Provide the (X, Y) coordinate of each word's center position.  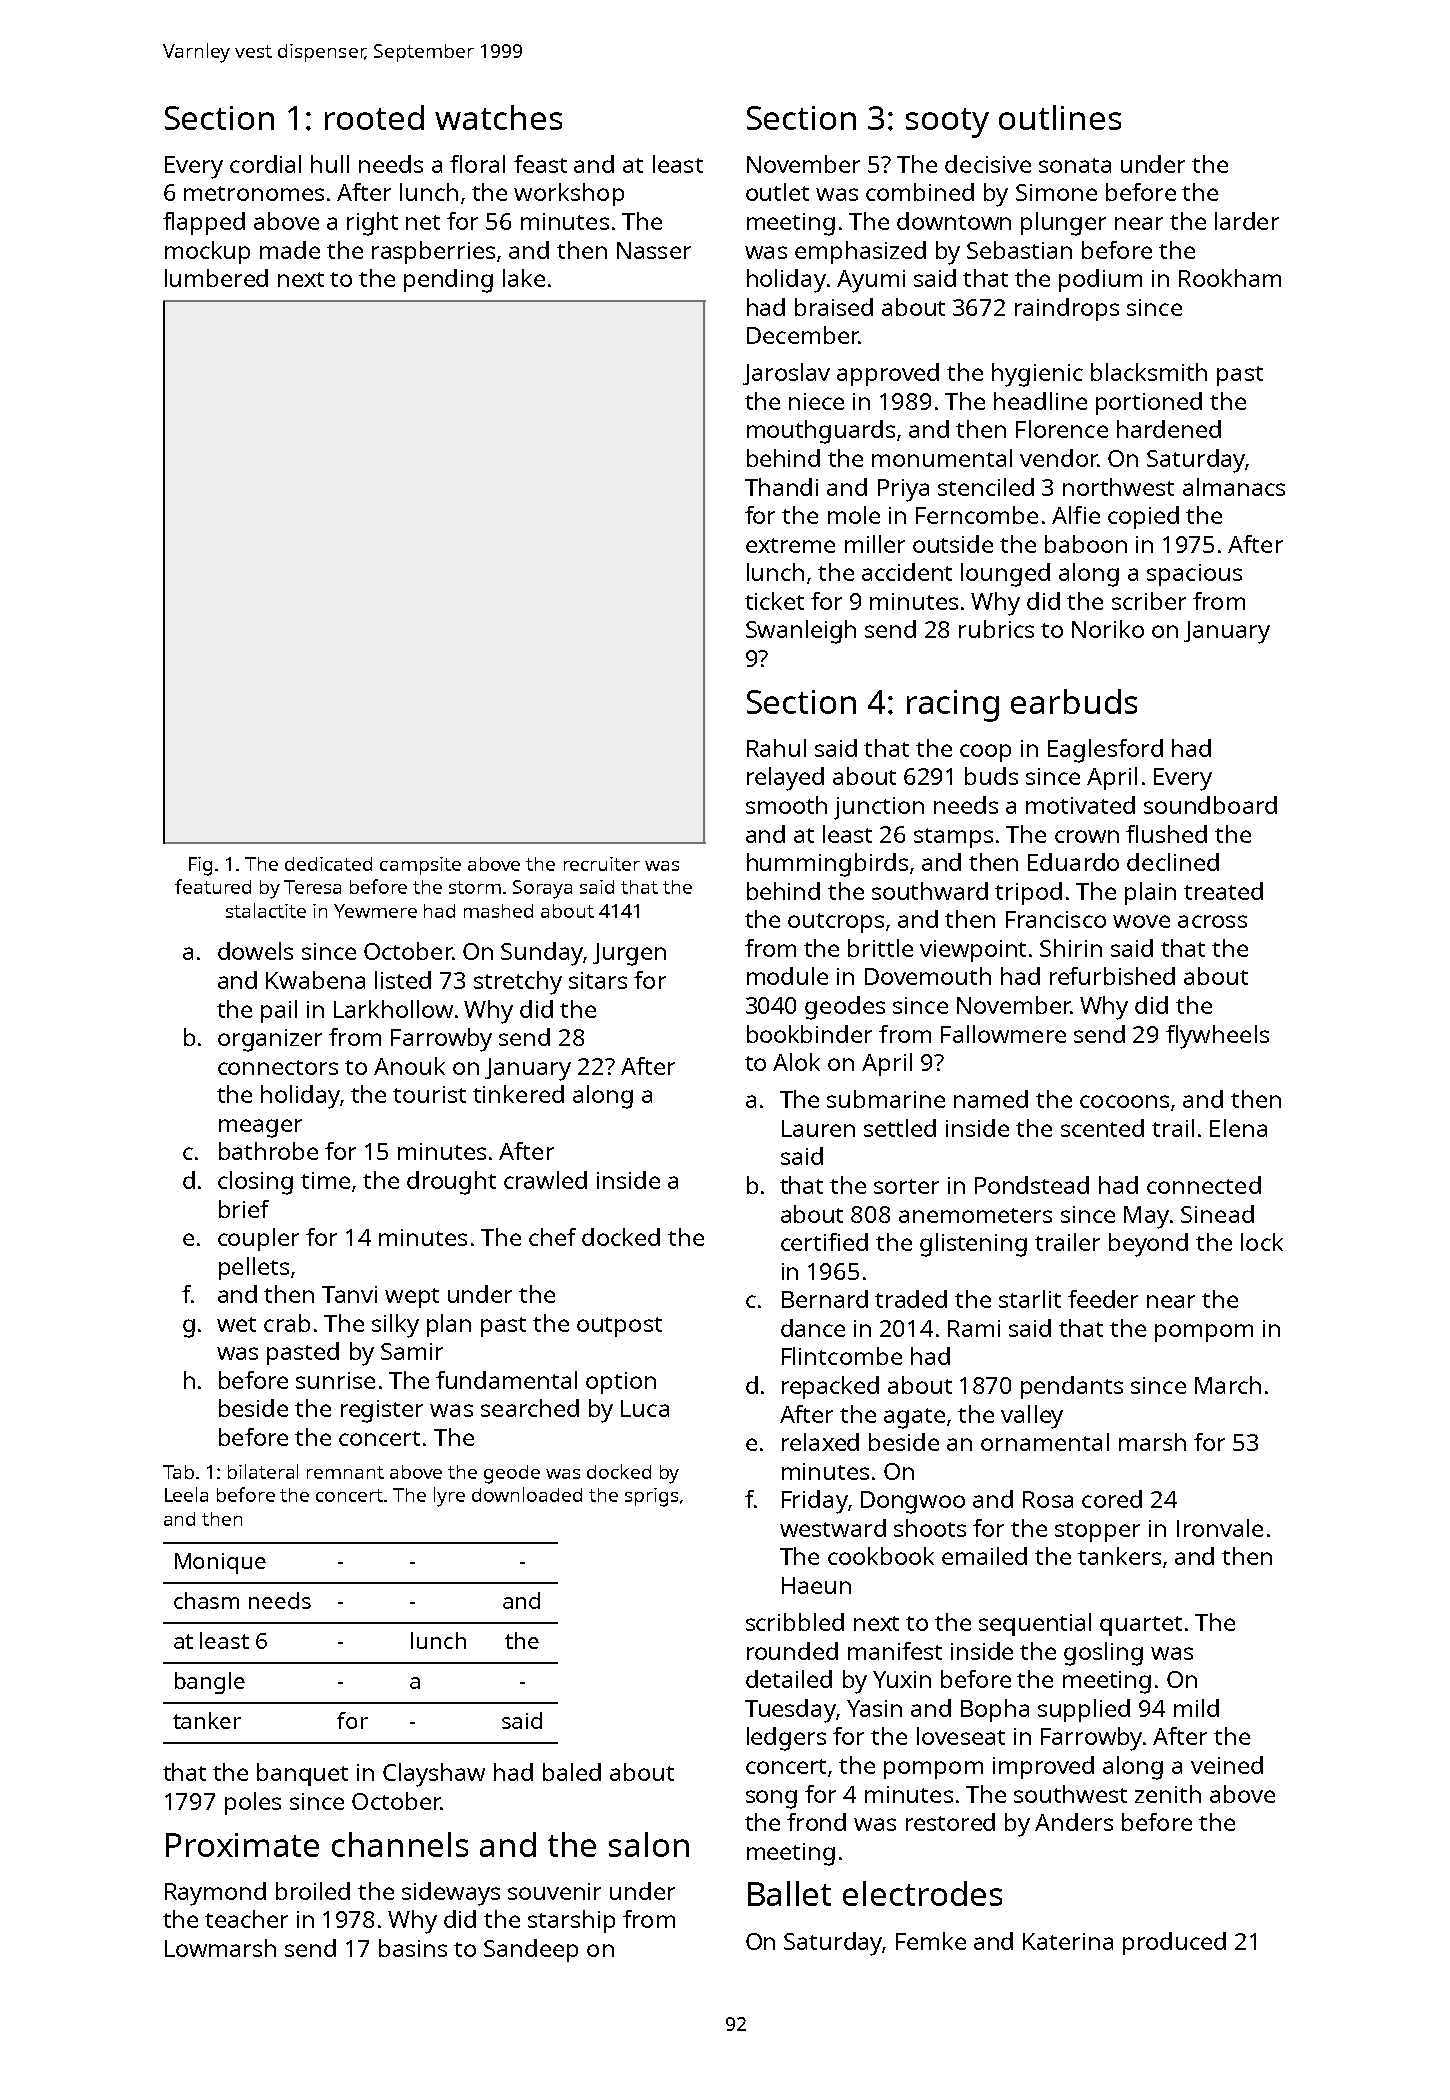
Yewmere (375, 911)
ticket (774, 601)
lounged (1005, 575)
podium (1100, 280)
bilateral (263, 1471)
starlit (1030, 1299)
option (621, 1383)
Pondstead (1032, 1185)
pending (448, 281)
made (290, 250)
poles (253, 1803)
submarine (886, 1099)
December (802, 335)
